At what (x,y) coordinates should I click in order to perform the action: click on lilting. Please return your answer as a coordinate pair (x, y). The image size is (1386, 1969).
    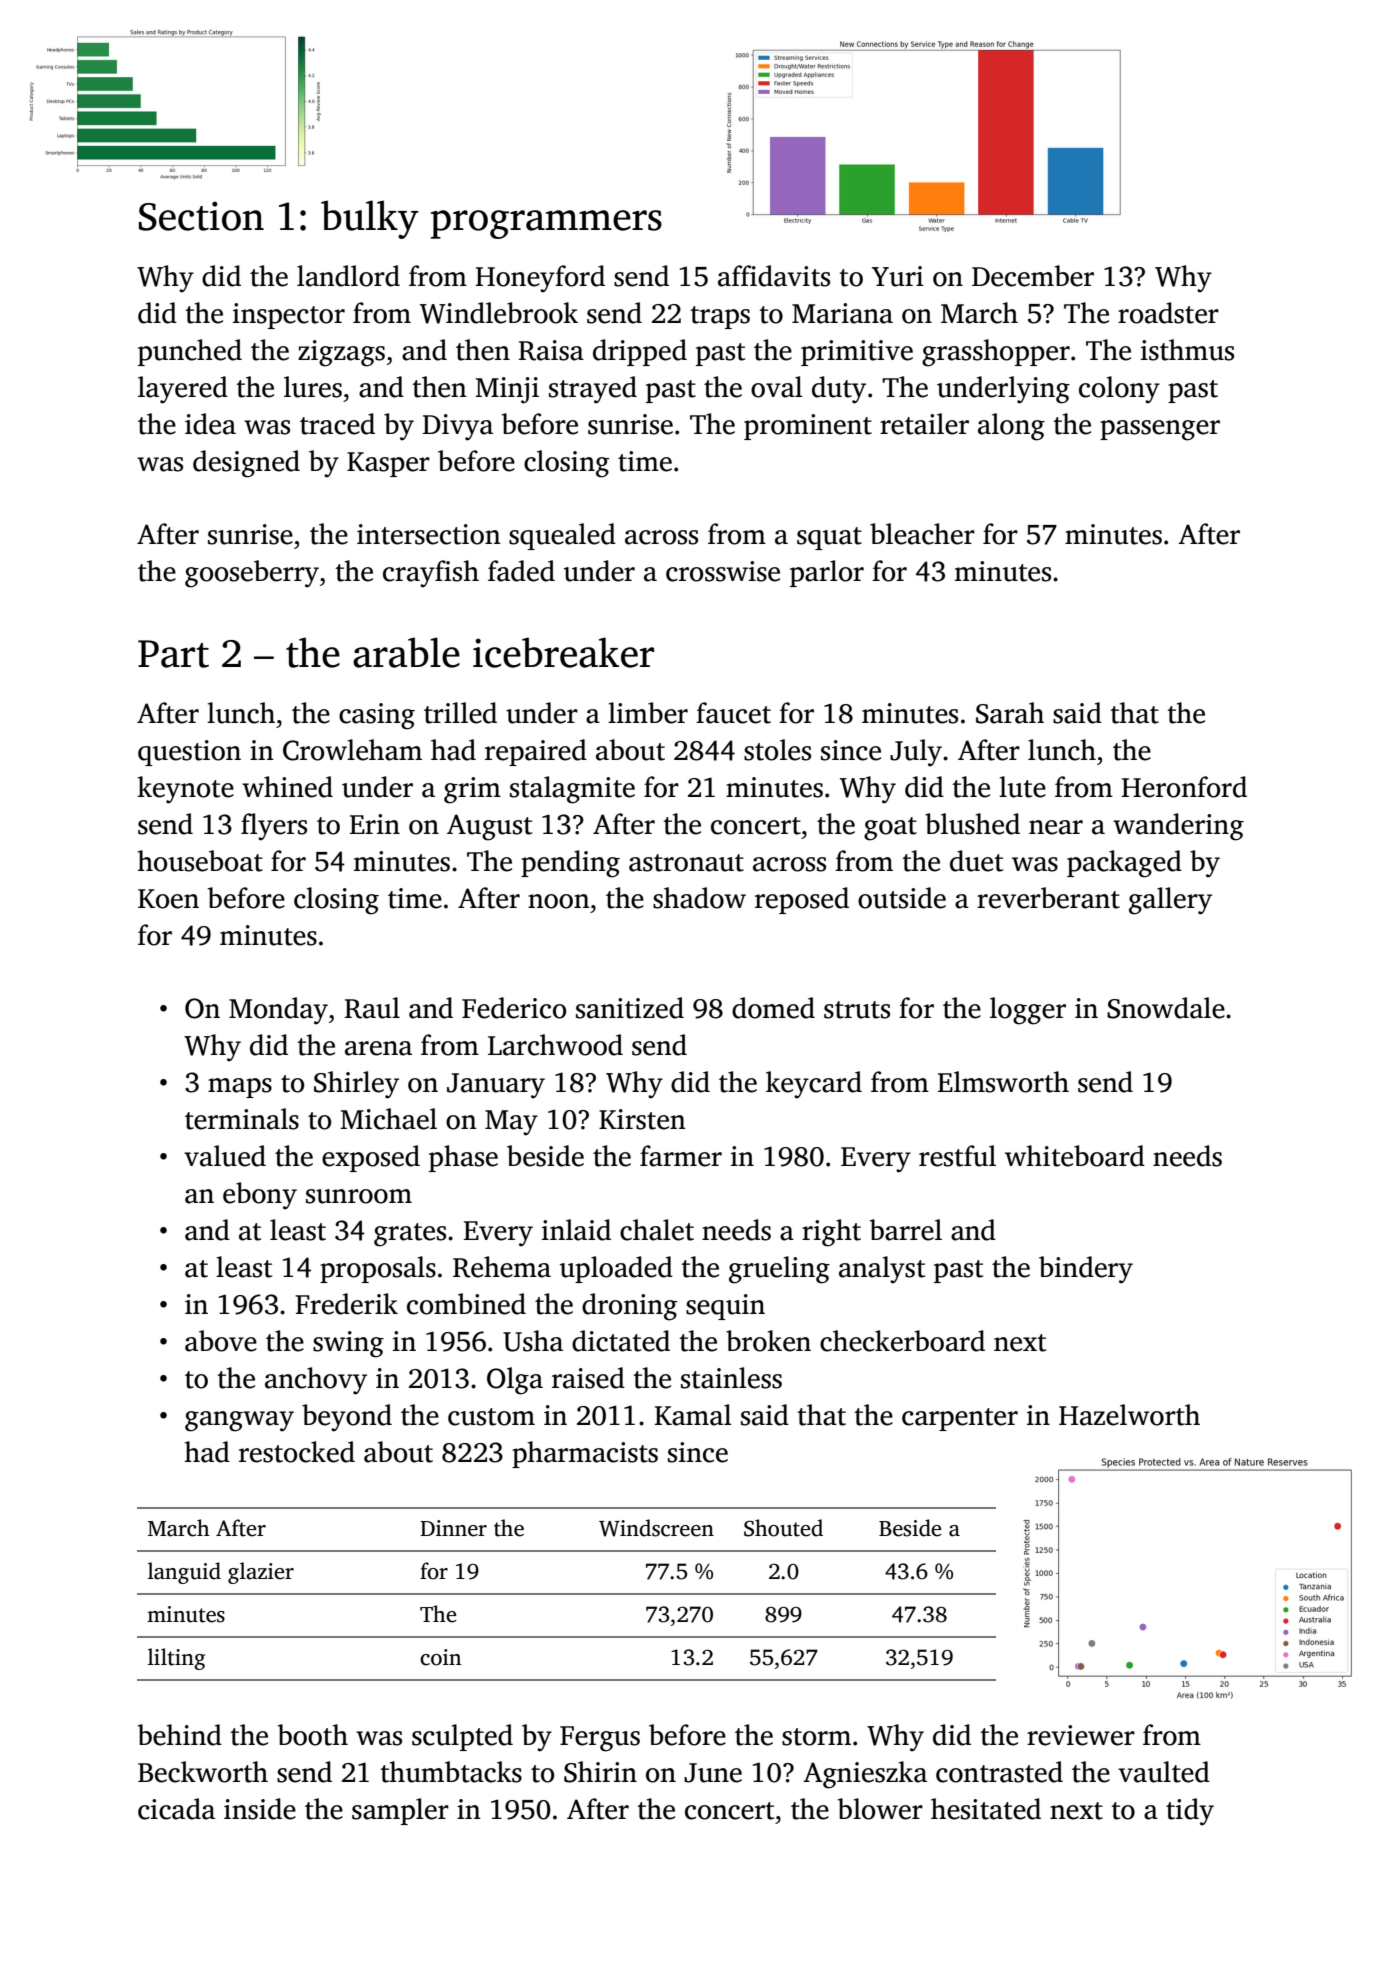
    Looking at the image, I should click on (176, 1659).
